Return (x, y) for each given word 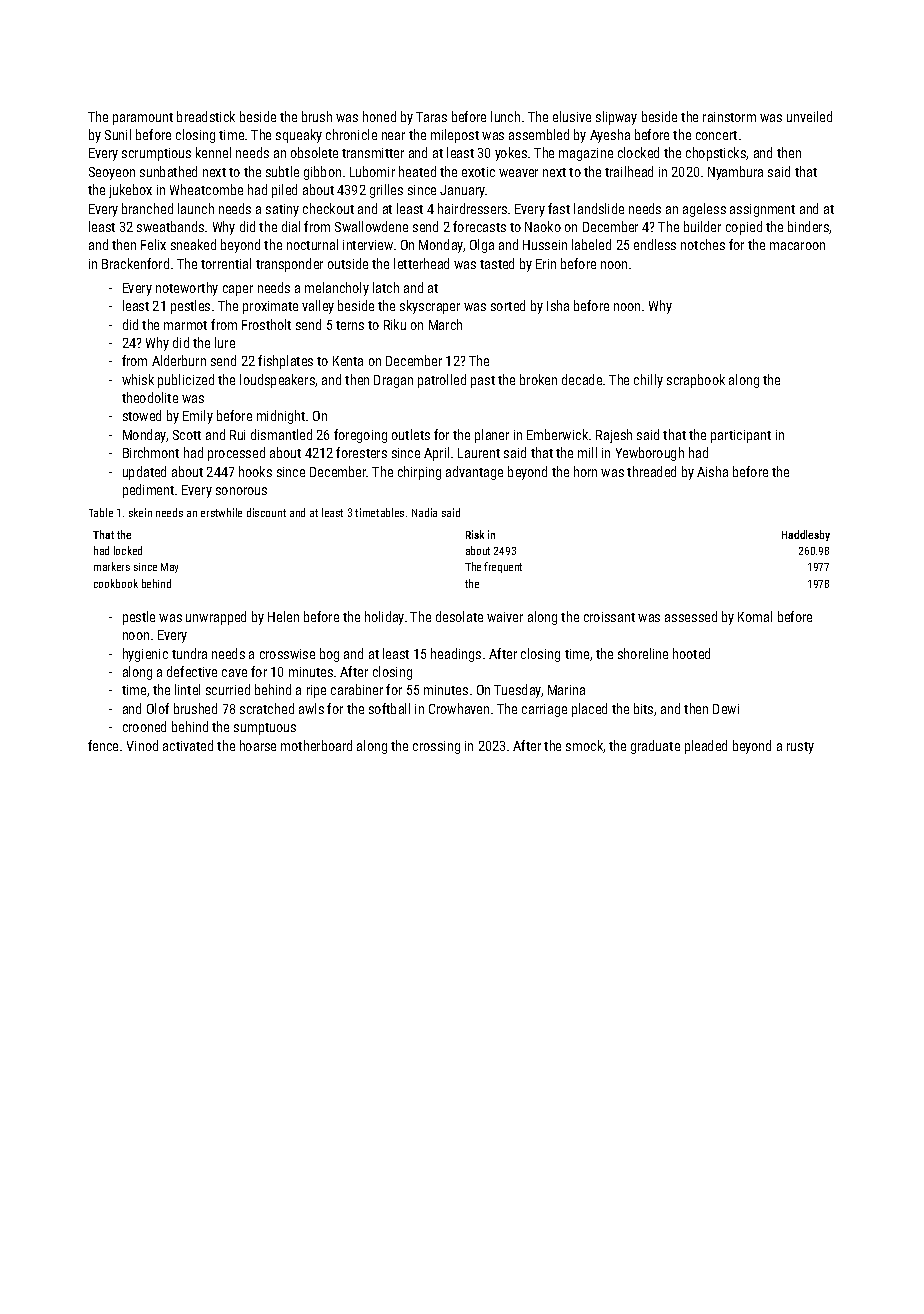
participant (741, 436)
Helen (283, 616)
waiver (505, 617)
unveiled (809, 116)
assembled (539, 134)
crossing (436, 747)
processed (236, 454)
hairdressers (472, 208)
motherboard (316, 745)
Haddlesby (806, 535)
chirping (419, 473)
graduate (655, 747)
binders (808, 226)
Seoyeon (112, 173)
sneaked (193, 244)
